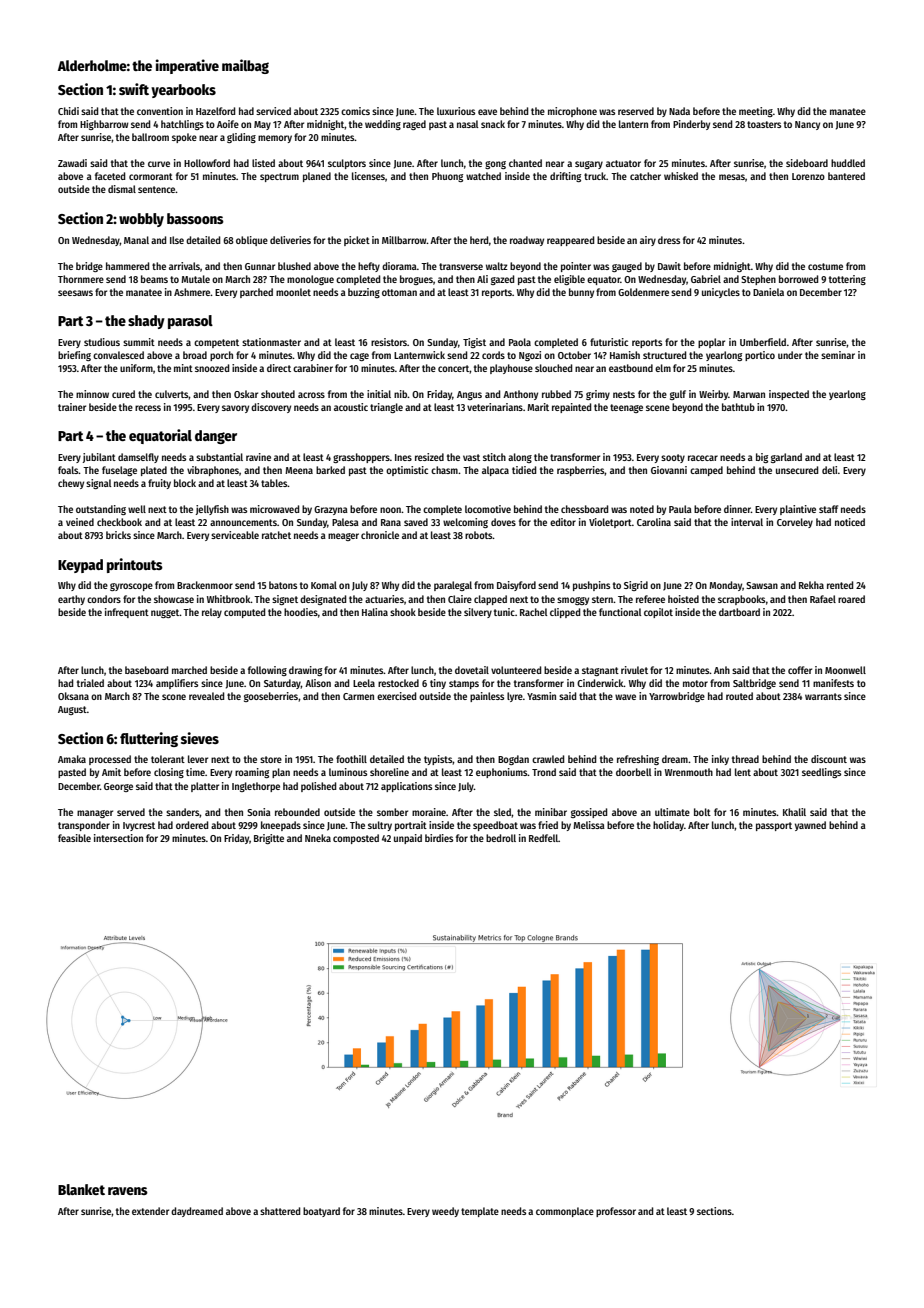  I want to click on Redfell, so click(543, 838).
